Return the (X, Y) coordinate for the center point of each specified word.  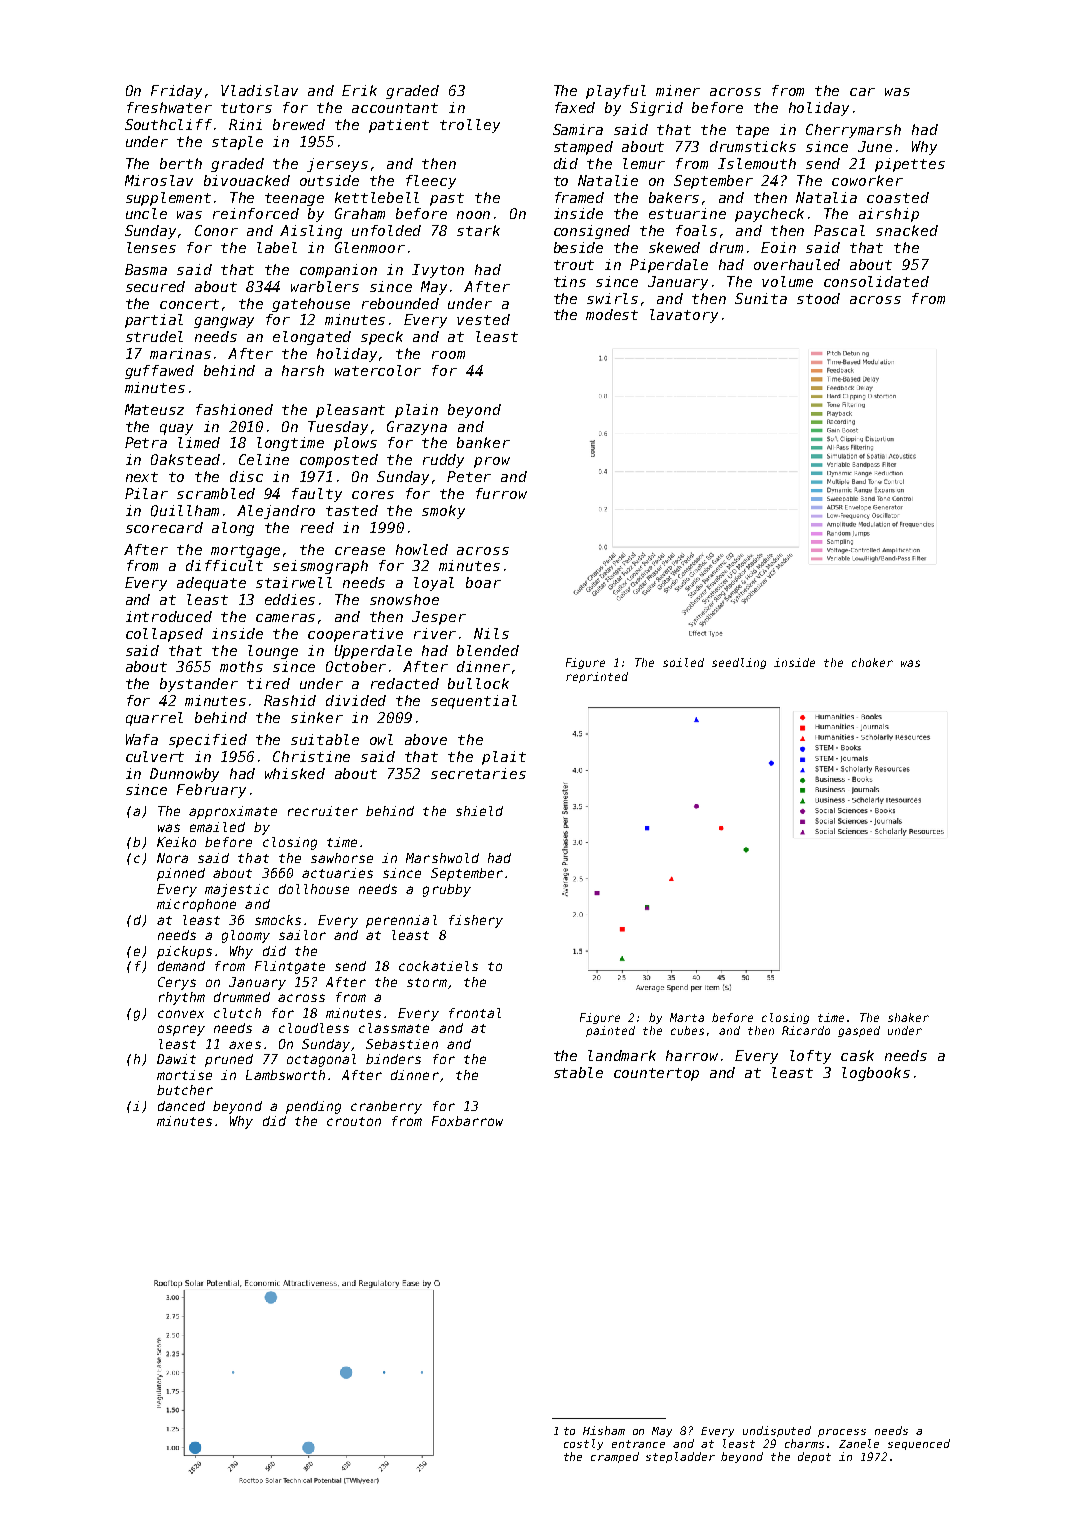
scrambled (216, 493)
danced (181, 1106)
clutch (237, 1013)
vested (483, 319)
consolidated (876, 281)
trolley (470, 126)
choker (872, 662)
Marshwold (442, 858)
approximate (233, 812)
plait (504, 758)
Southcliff (168, 124)
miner (678, 90)
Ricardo (806, 1030)
